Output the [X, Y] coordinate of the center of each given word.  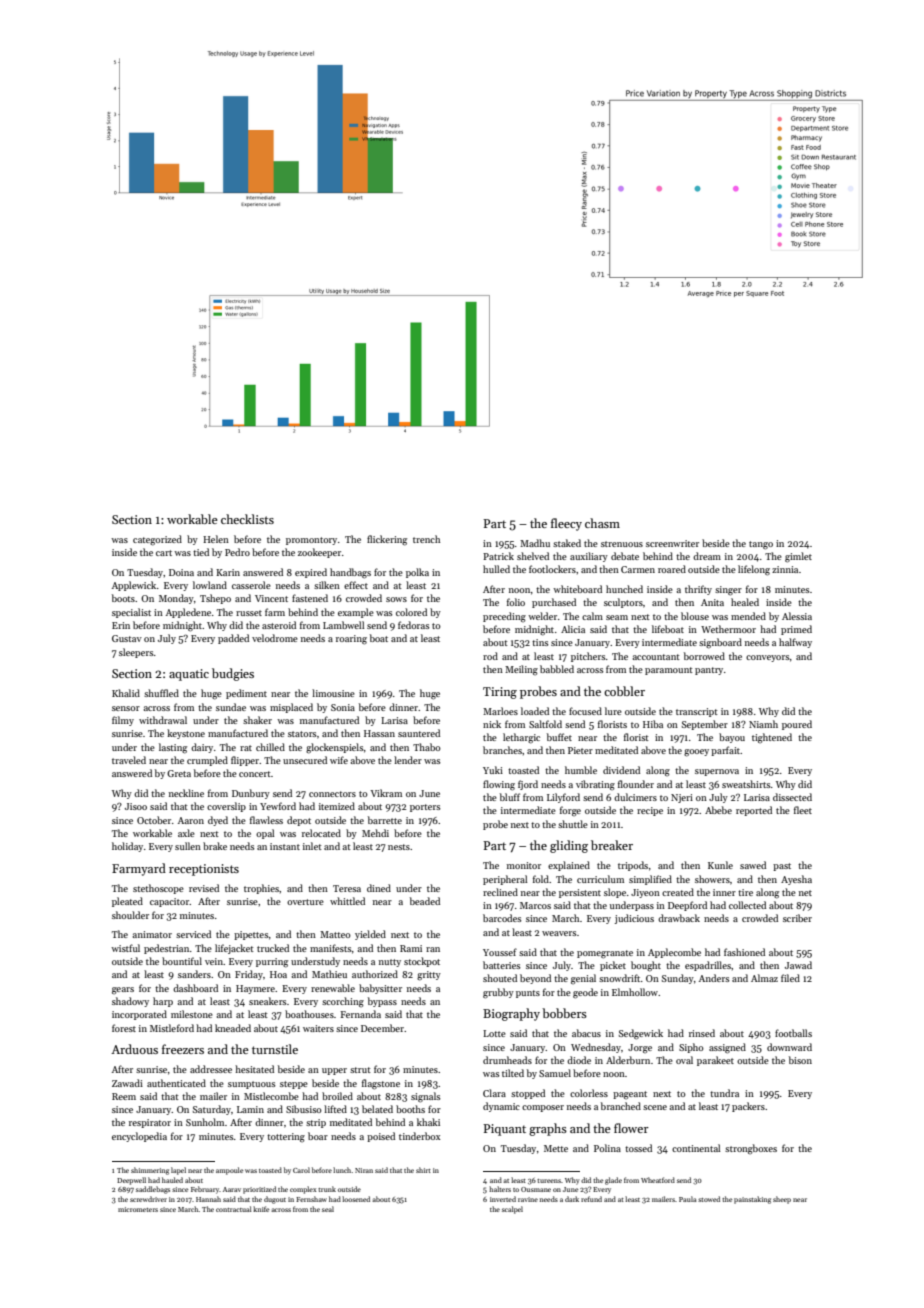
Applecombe [674, 953]
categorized [157, 540]
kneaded [233, 1028]
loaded [535, 711]
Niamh [763, 724]
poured [797, 725]
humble [581, 770]
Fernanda [360, 1014]
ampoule [229, 1171]
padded [233, 639]
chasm [602, 523]
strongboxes [751, 1149]
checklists [247, 519]
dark [572, 1199]
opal [265, 834]
